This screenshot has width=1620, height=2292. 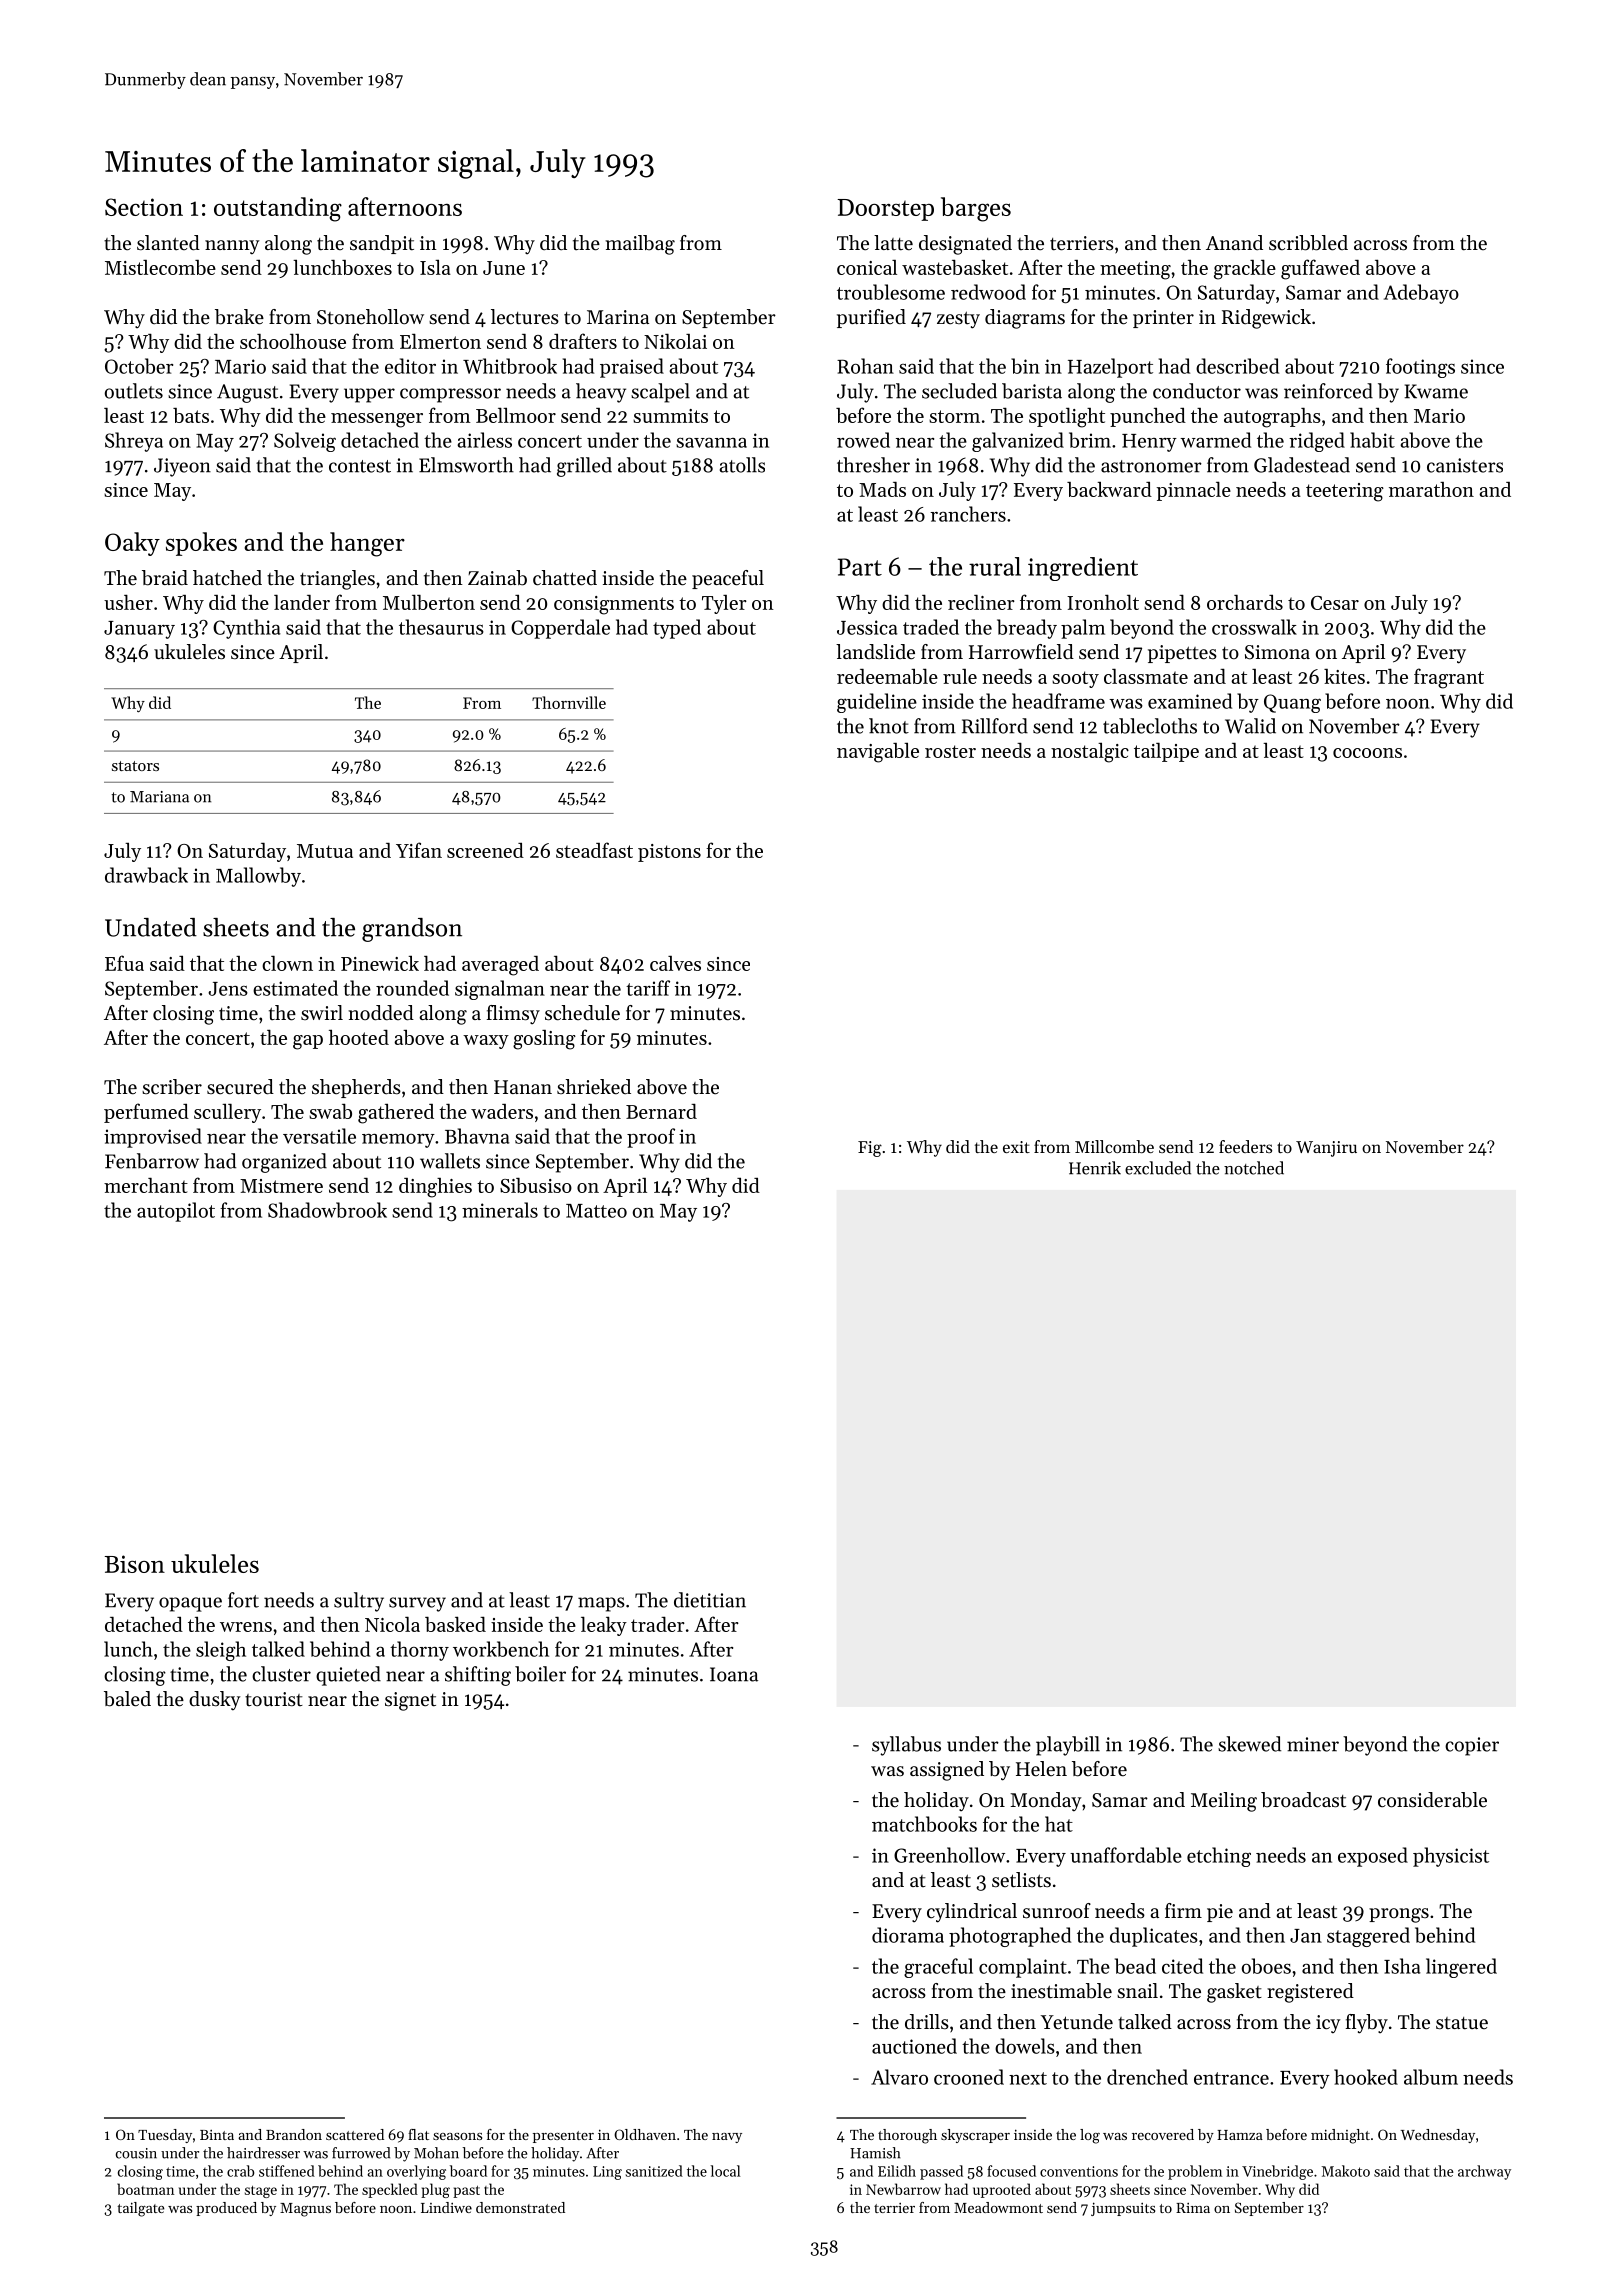 I want to click on Mulberton, so click(x=429, y=602).
